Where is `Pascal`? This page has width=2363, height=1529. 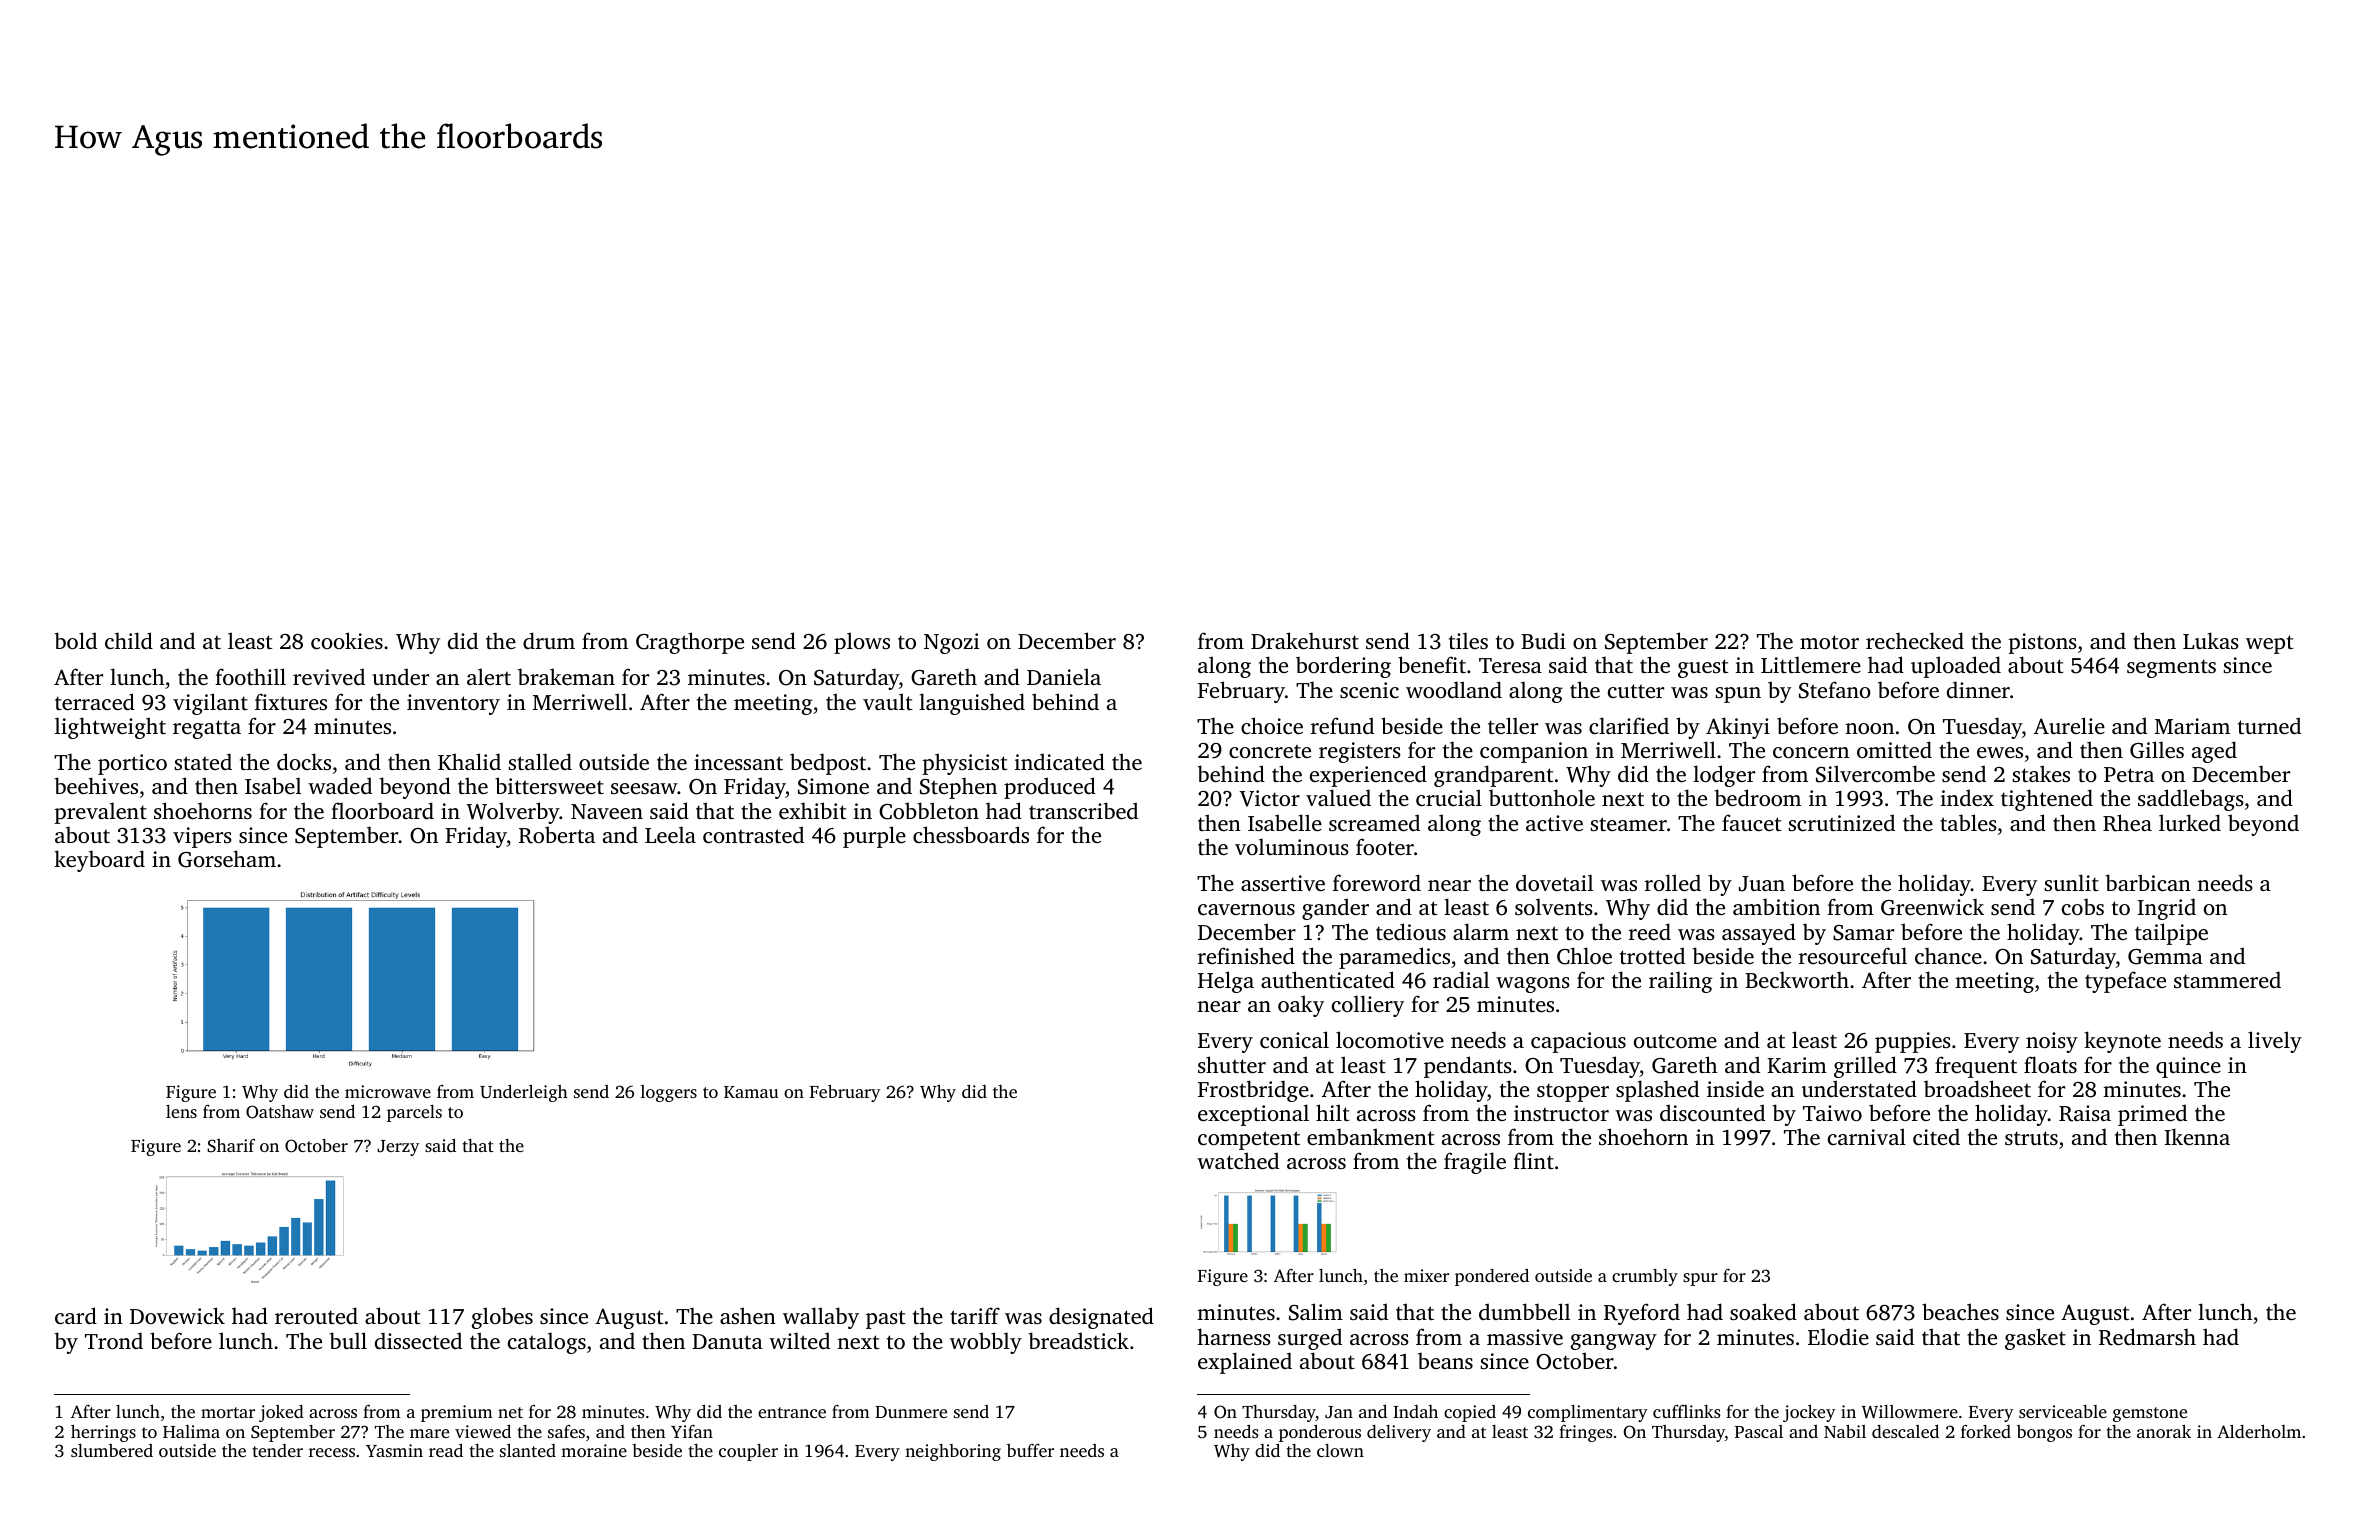
Pascal is located at coordinates (1759, 1431).
